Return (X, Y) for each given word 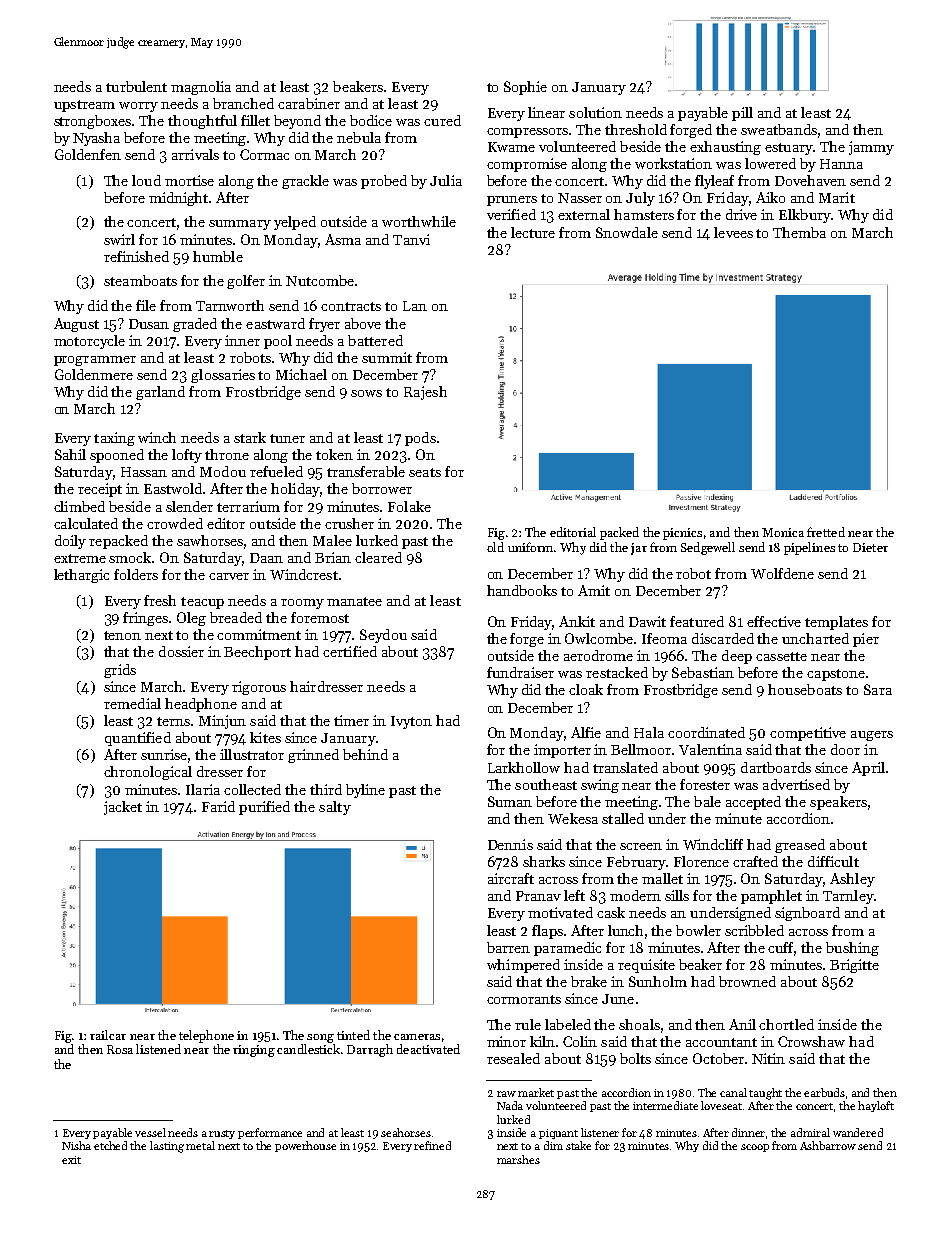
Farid (218, 806)
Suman (510, 801)
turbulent (136, 86)
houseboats (805, 689)
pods (420, 439)
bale (707, 801)
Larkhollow (524, 767)
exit (71, 1160)
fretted (826, 532)
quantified (138, 739)
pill (742, 114)
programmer (95, 361)
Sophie (525, 88)
